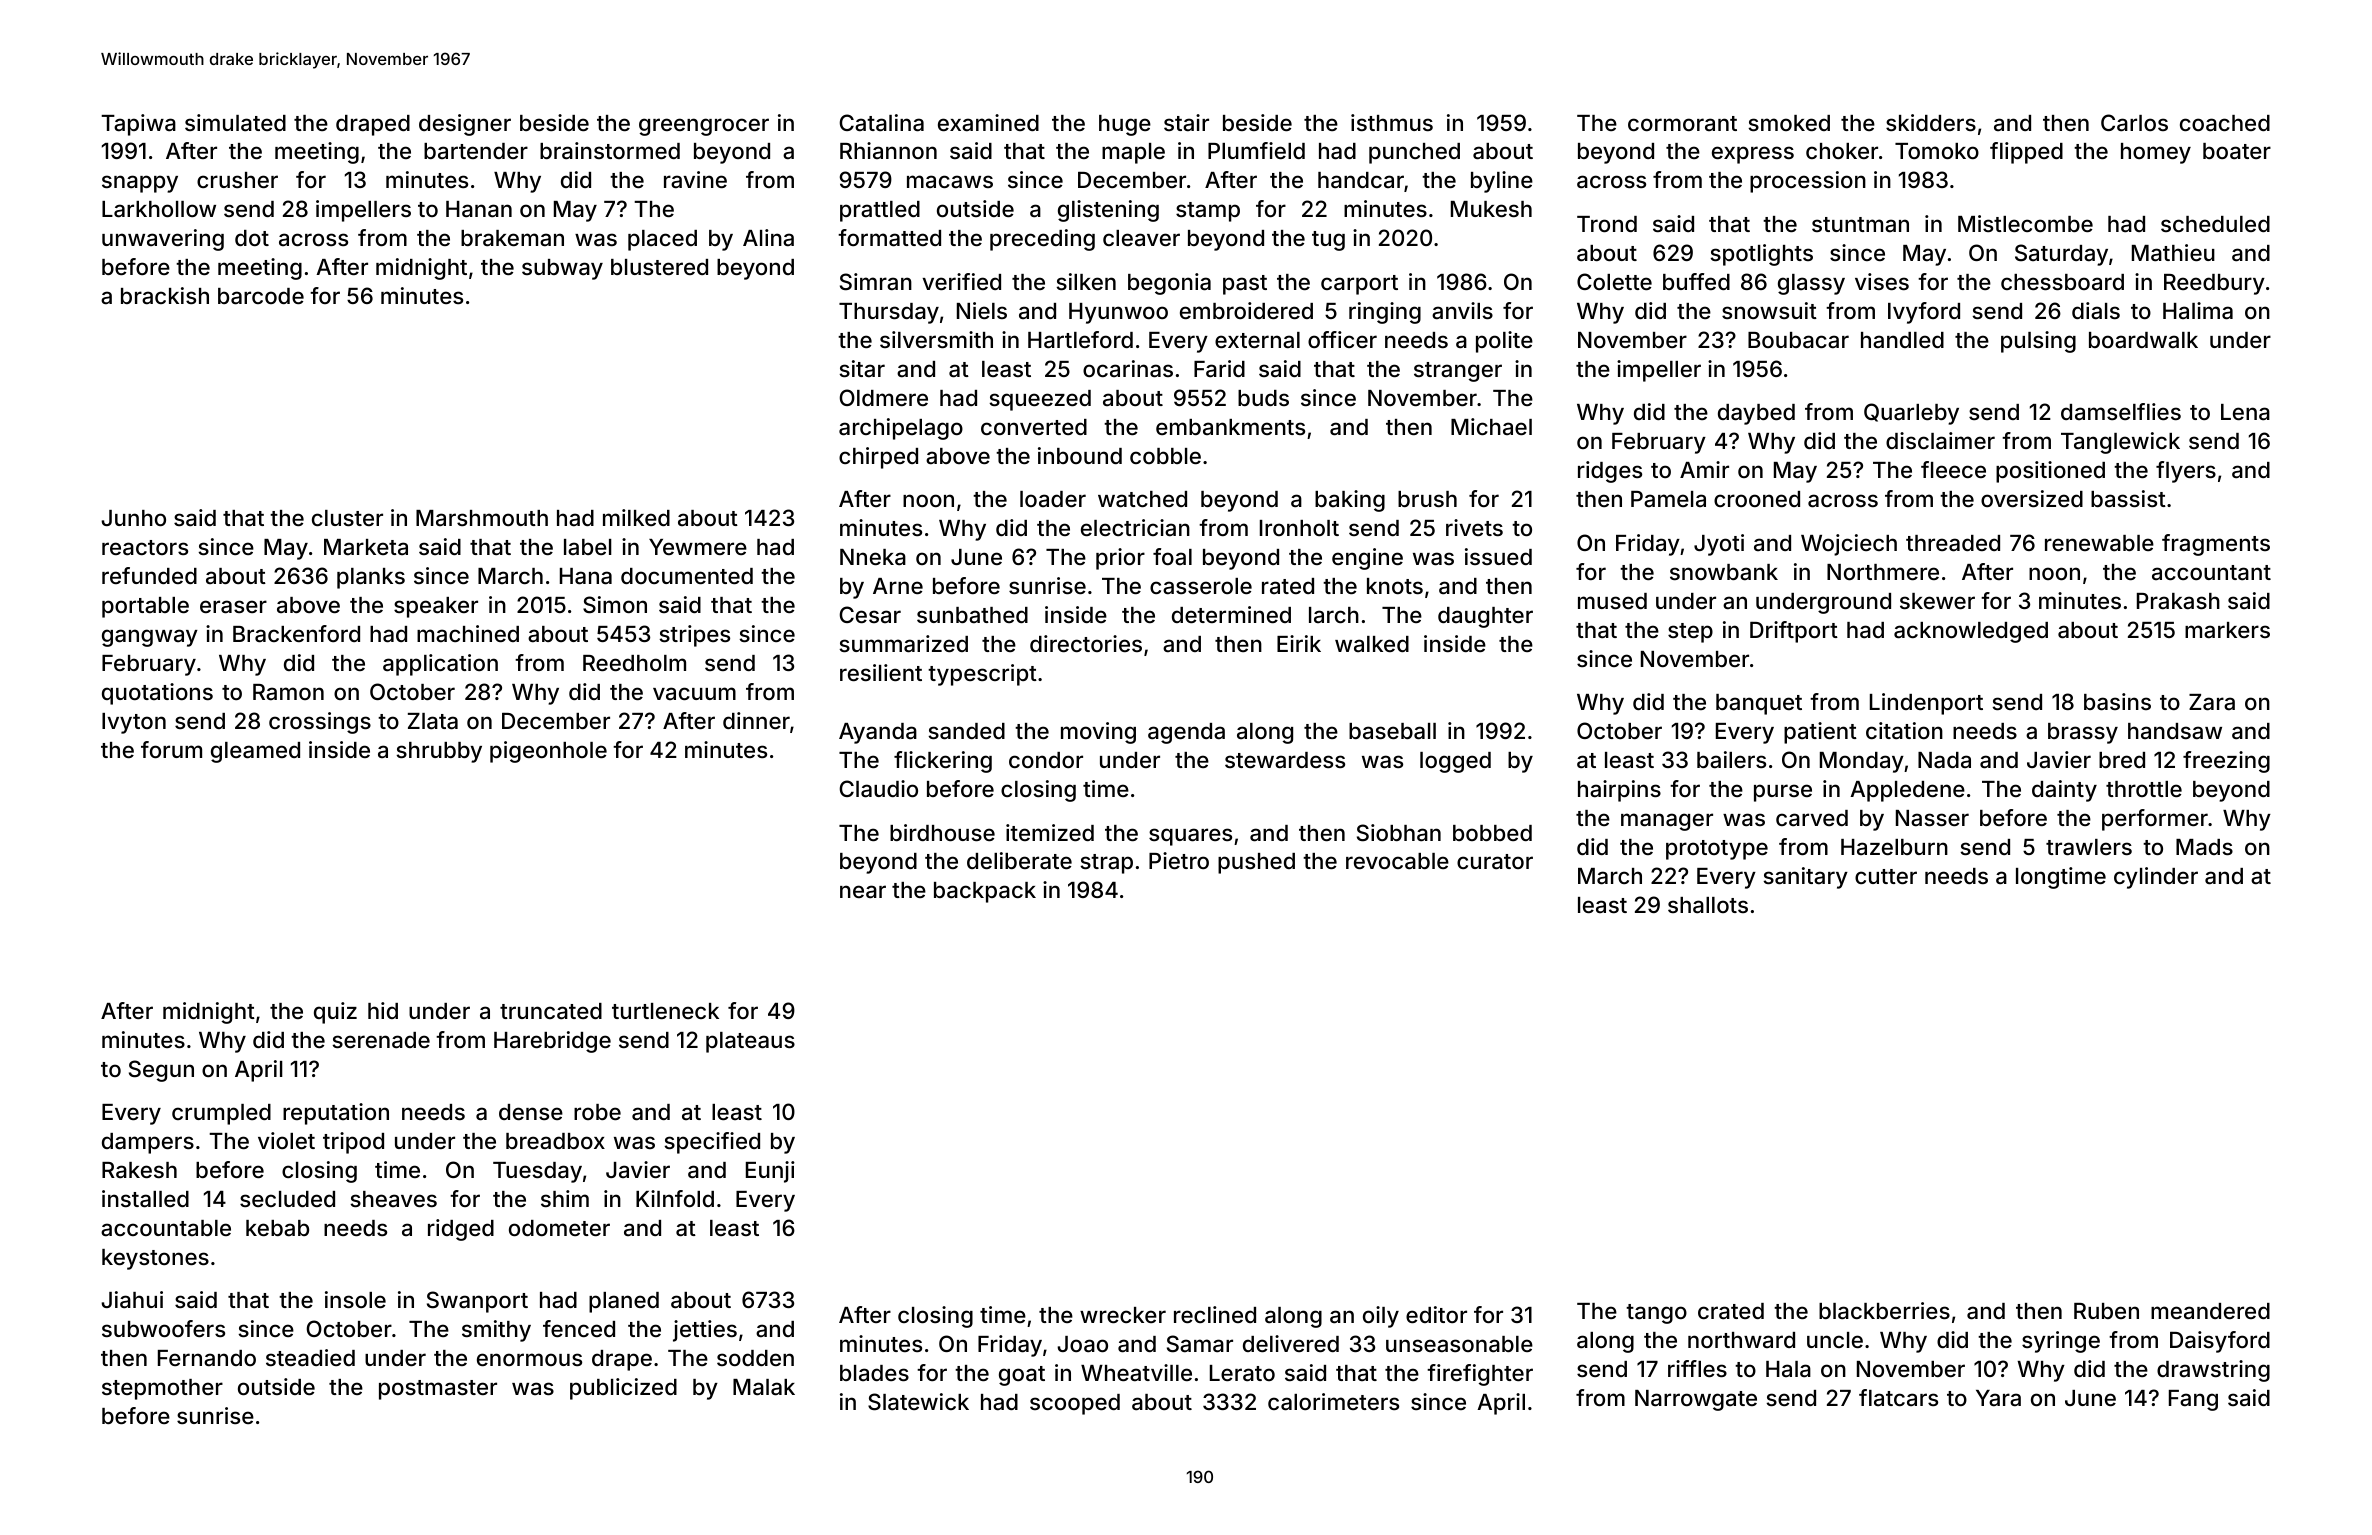  Describe the element at coordinates (662, 240) in the screenshot. I see `placed` at that location.
